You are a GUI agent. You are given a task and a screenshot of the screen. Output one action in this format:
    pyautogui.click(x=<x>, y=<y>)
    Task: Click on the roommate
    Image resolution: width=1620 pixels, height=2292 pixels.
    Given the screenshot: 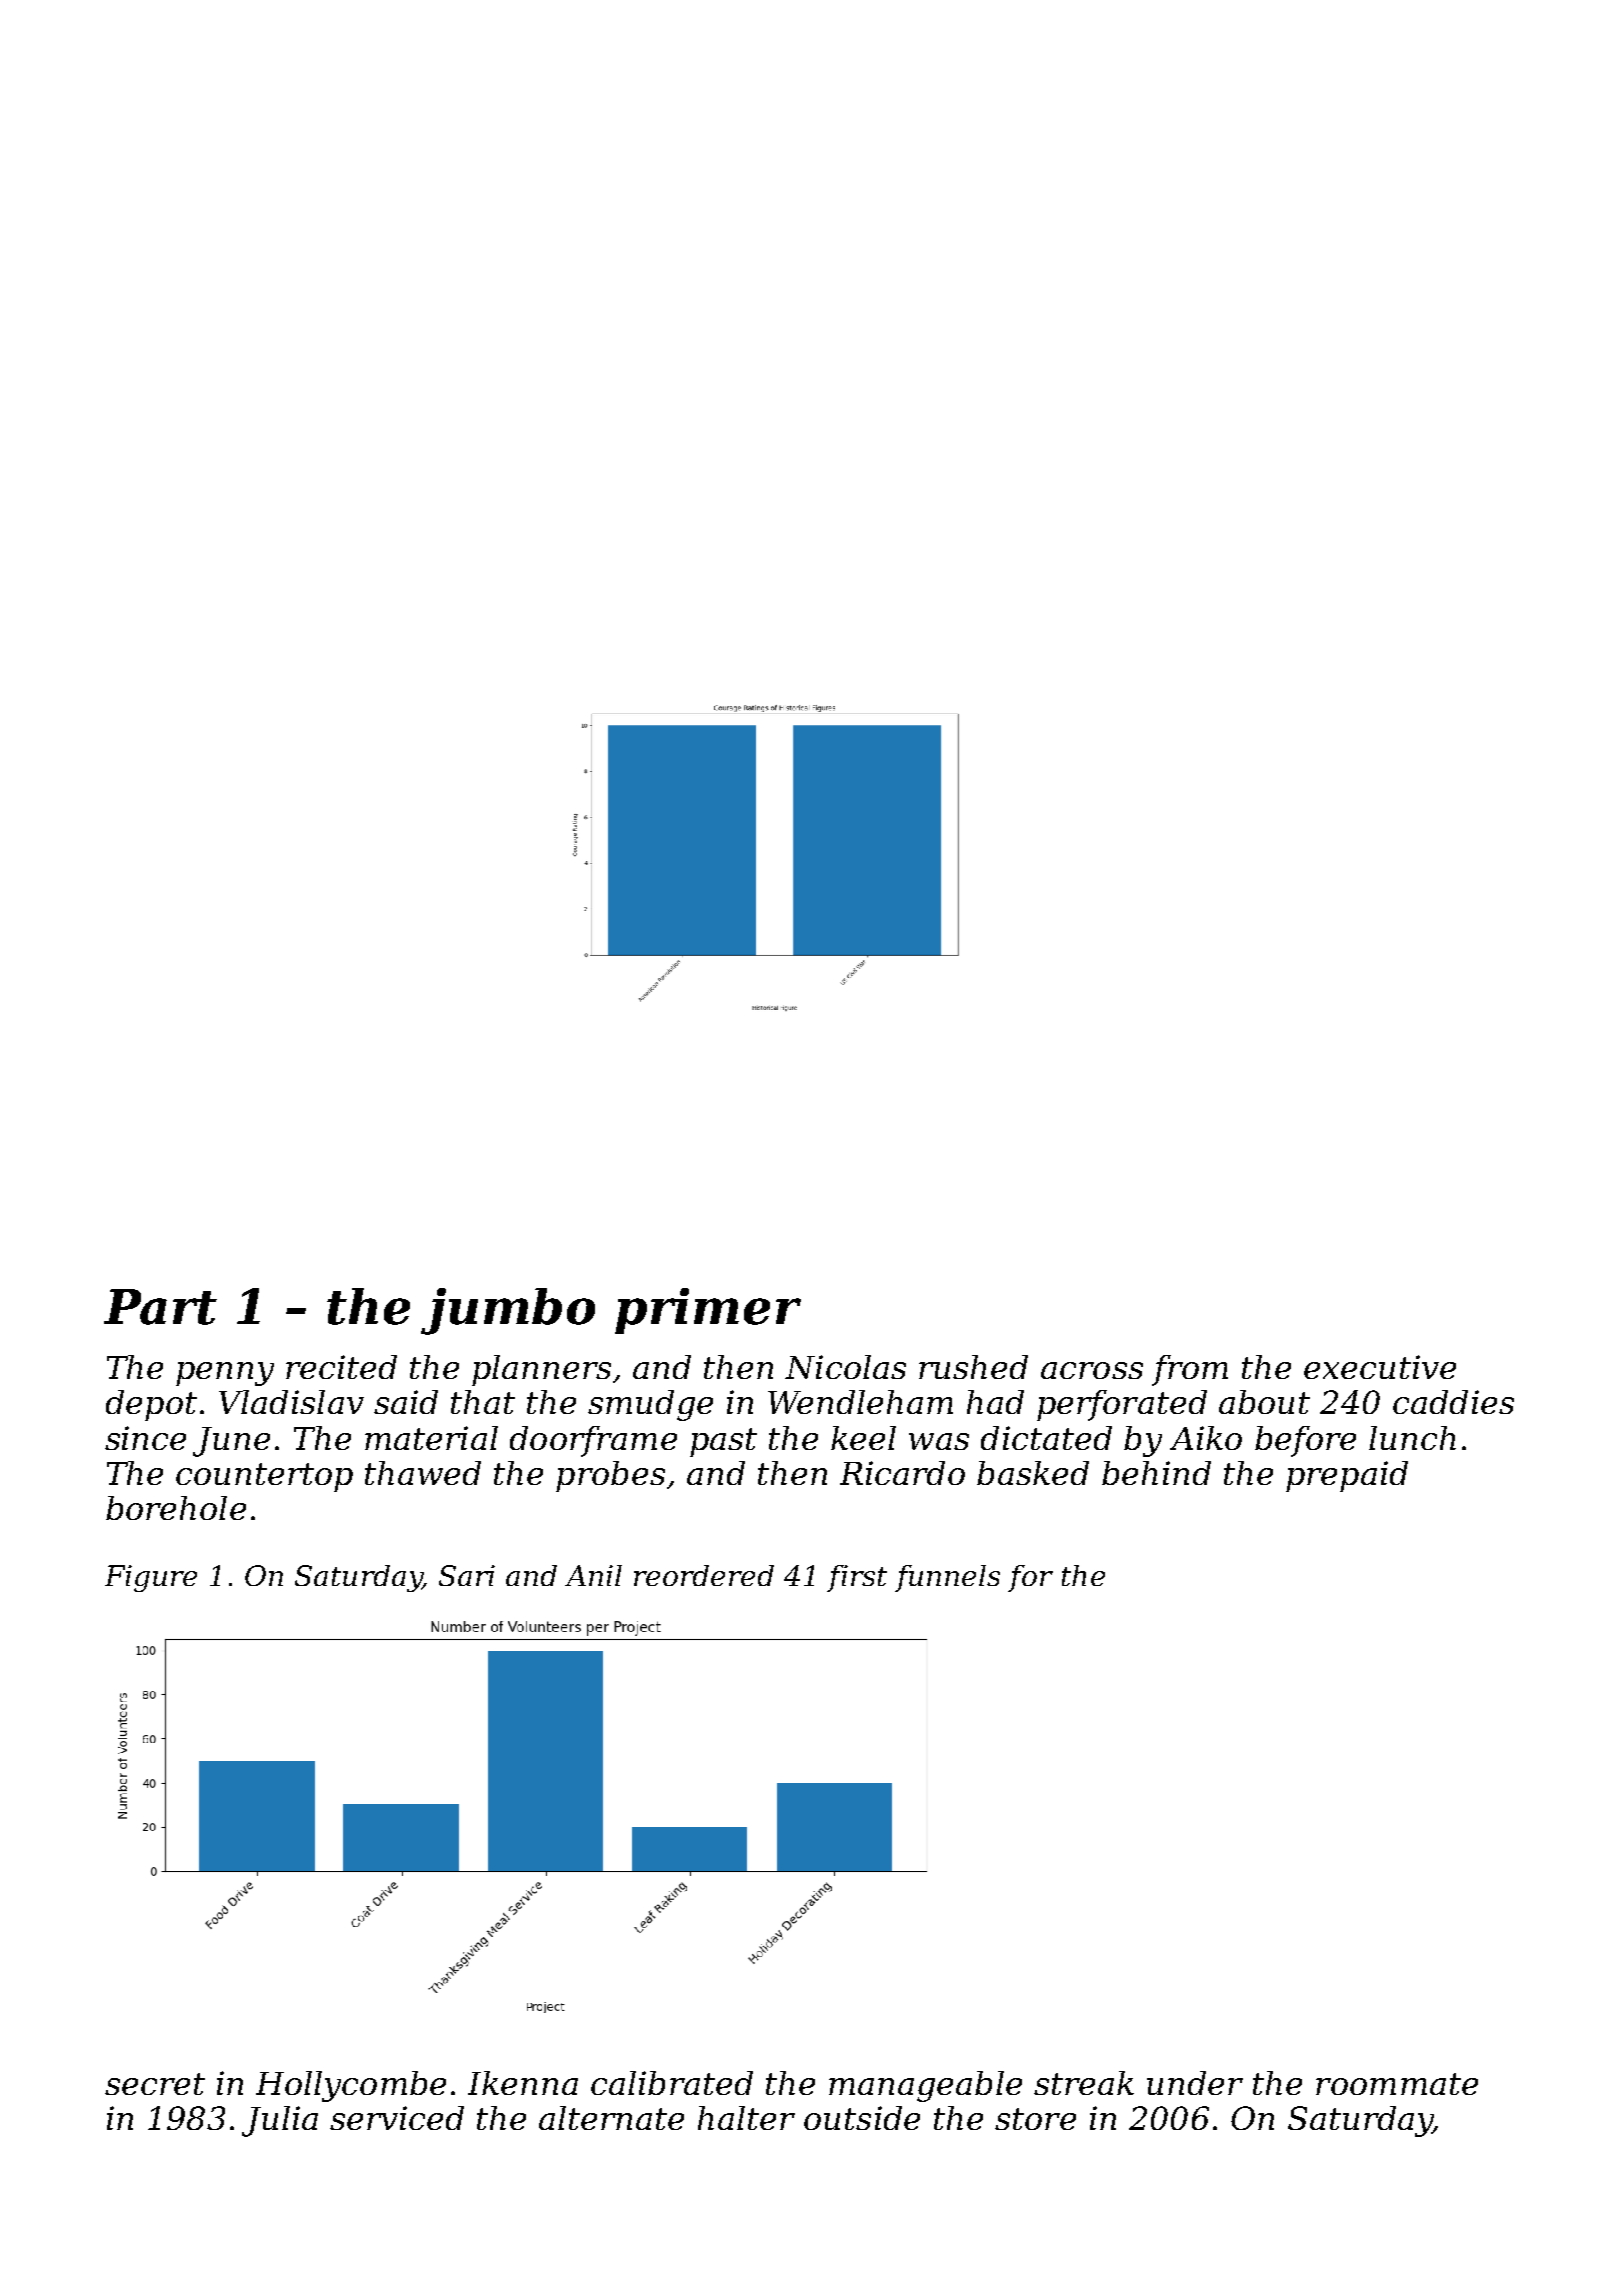 What is the action you would take?
    pyautogui.click(x=1397, y=2084)
